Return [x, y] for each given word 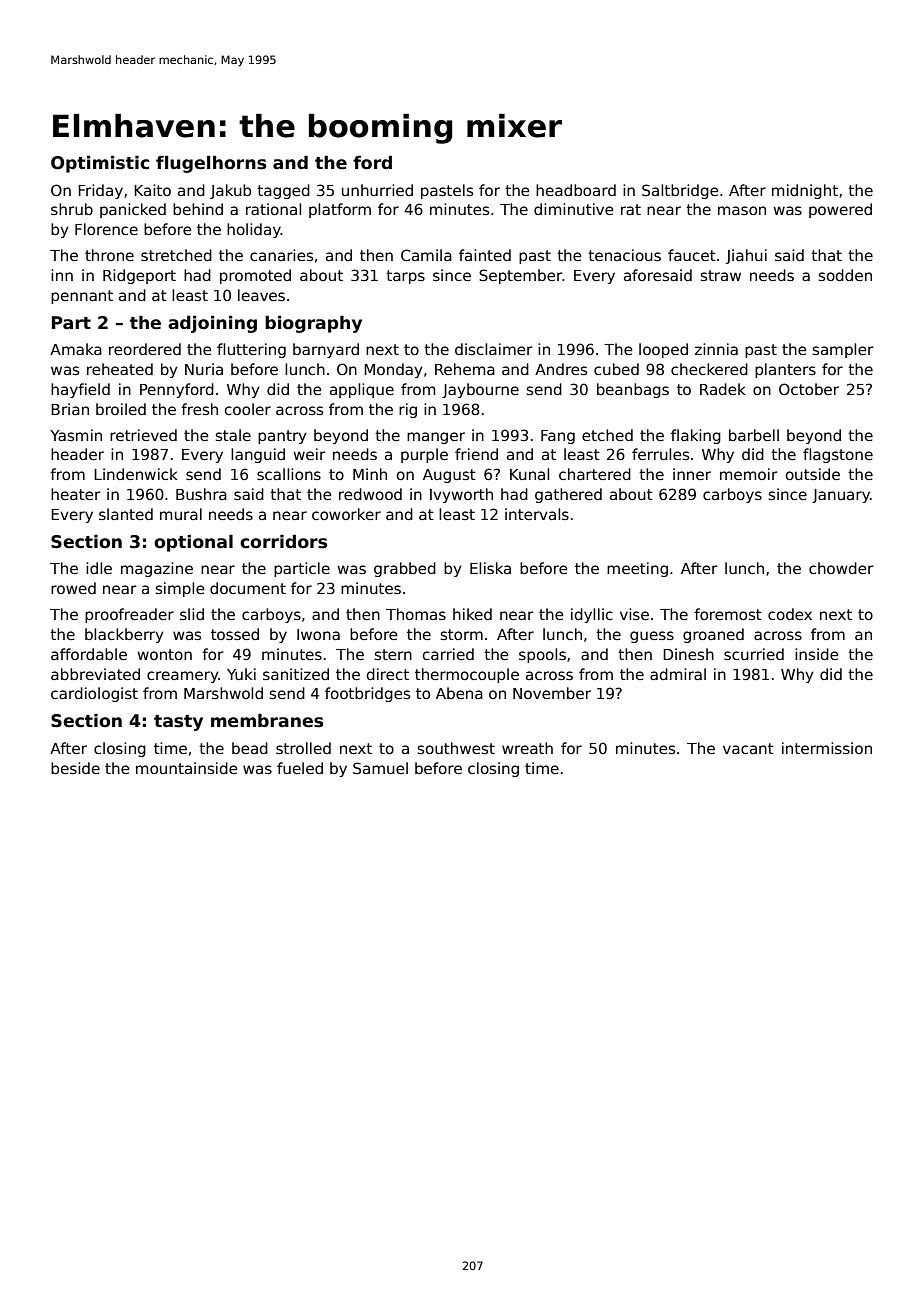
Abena [459, 693]
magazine [157, 569]
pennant [82, 297]
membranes [267, 721]
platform [340, 210]
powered [840, 210]
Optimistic [100, 164]
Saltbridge [680, 191]
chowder [841, 568]
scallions [289, 474]
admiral [678, 674]
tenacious [624, 255]
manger [436, 438]
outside [813, 474]
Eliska [490, 568]
